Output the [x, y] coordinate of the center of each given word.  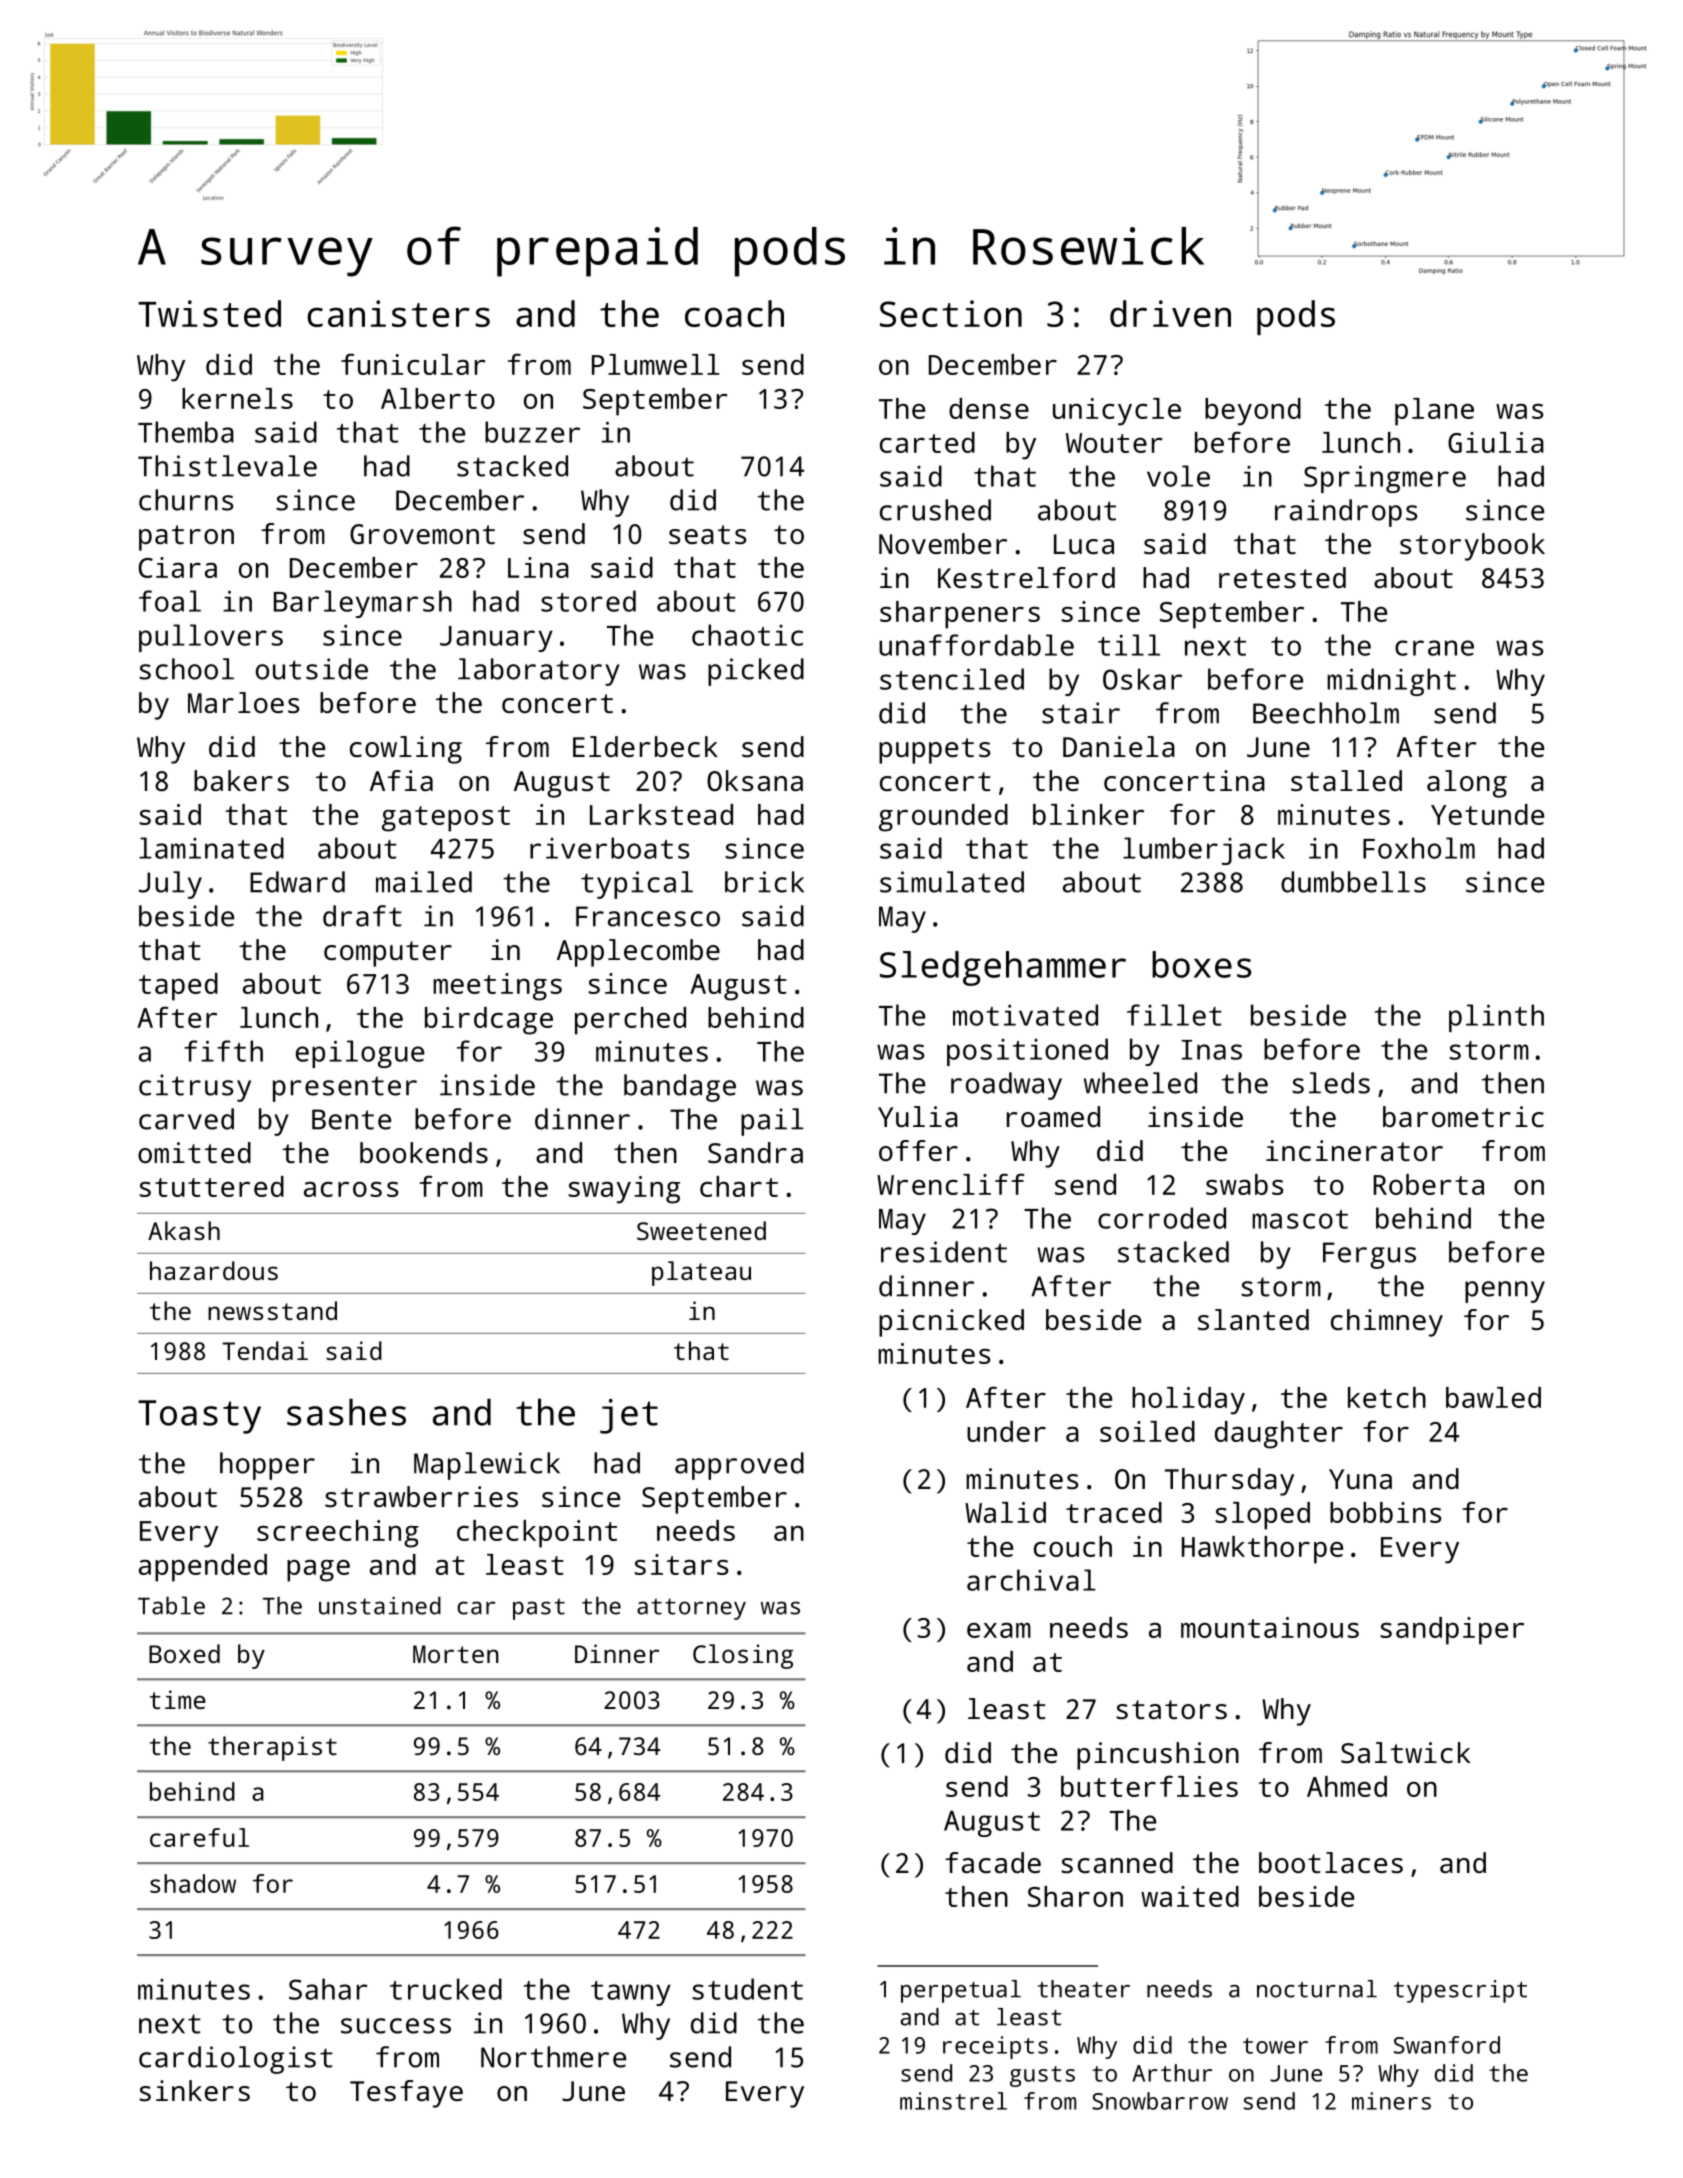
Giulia [1496, 442]
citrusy [195, 1088]
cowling [406, 750]
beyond [1253, 412]
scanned [1117, 1863]
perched [630, 1021]
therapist [272, 1748]
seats [707, 535]
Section [951, 313]
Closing [743, 1656]
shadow [193, 1883]
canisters [398, 313]
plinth [1496, 1018]
